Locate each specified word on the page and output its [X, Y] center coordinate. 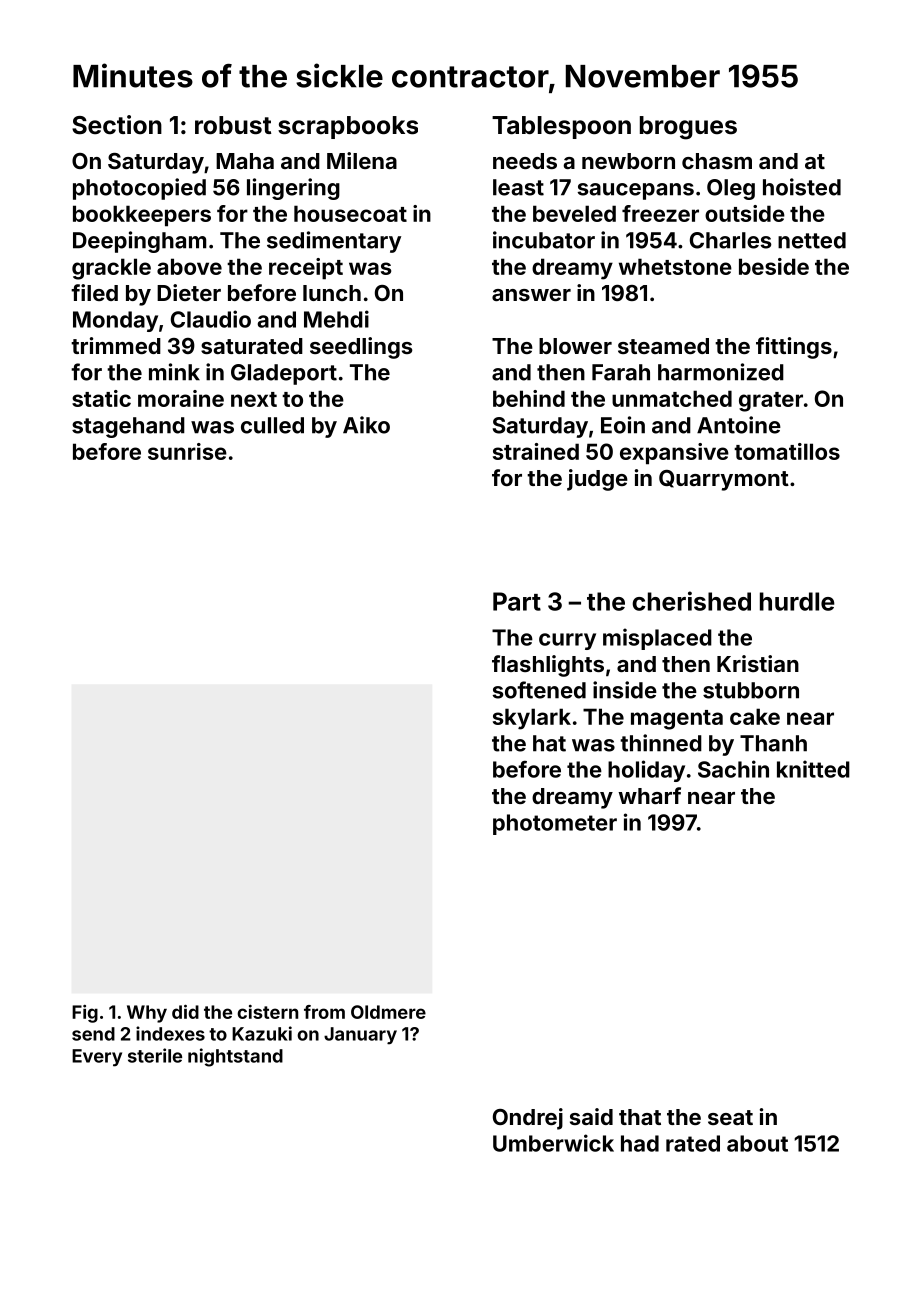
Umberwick [553, 1143]
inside [625, 690]
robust [233, 125]
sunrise [187, 451]
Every [97, 1058]
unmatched [672, 398]
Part [517, 601]
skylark [532, 719]
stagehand [128, 427]
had [640, 1143]
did [185, 1011]
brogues [688, 128]
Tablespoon [561, 127]
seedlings [361, 348]
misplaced [657, 639]
